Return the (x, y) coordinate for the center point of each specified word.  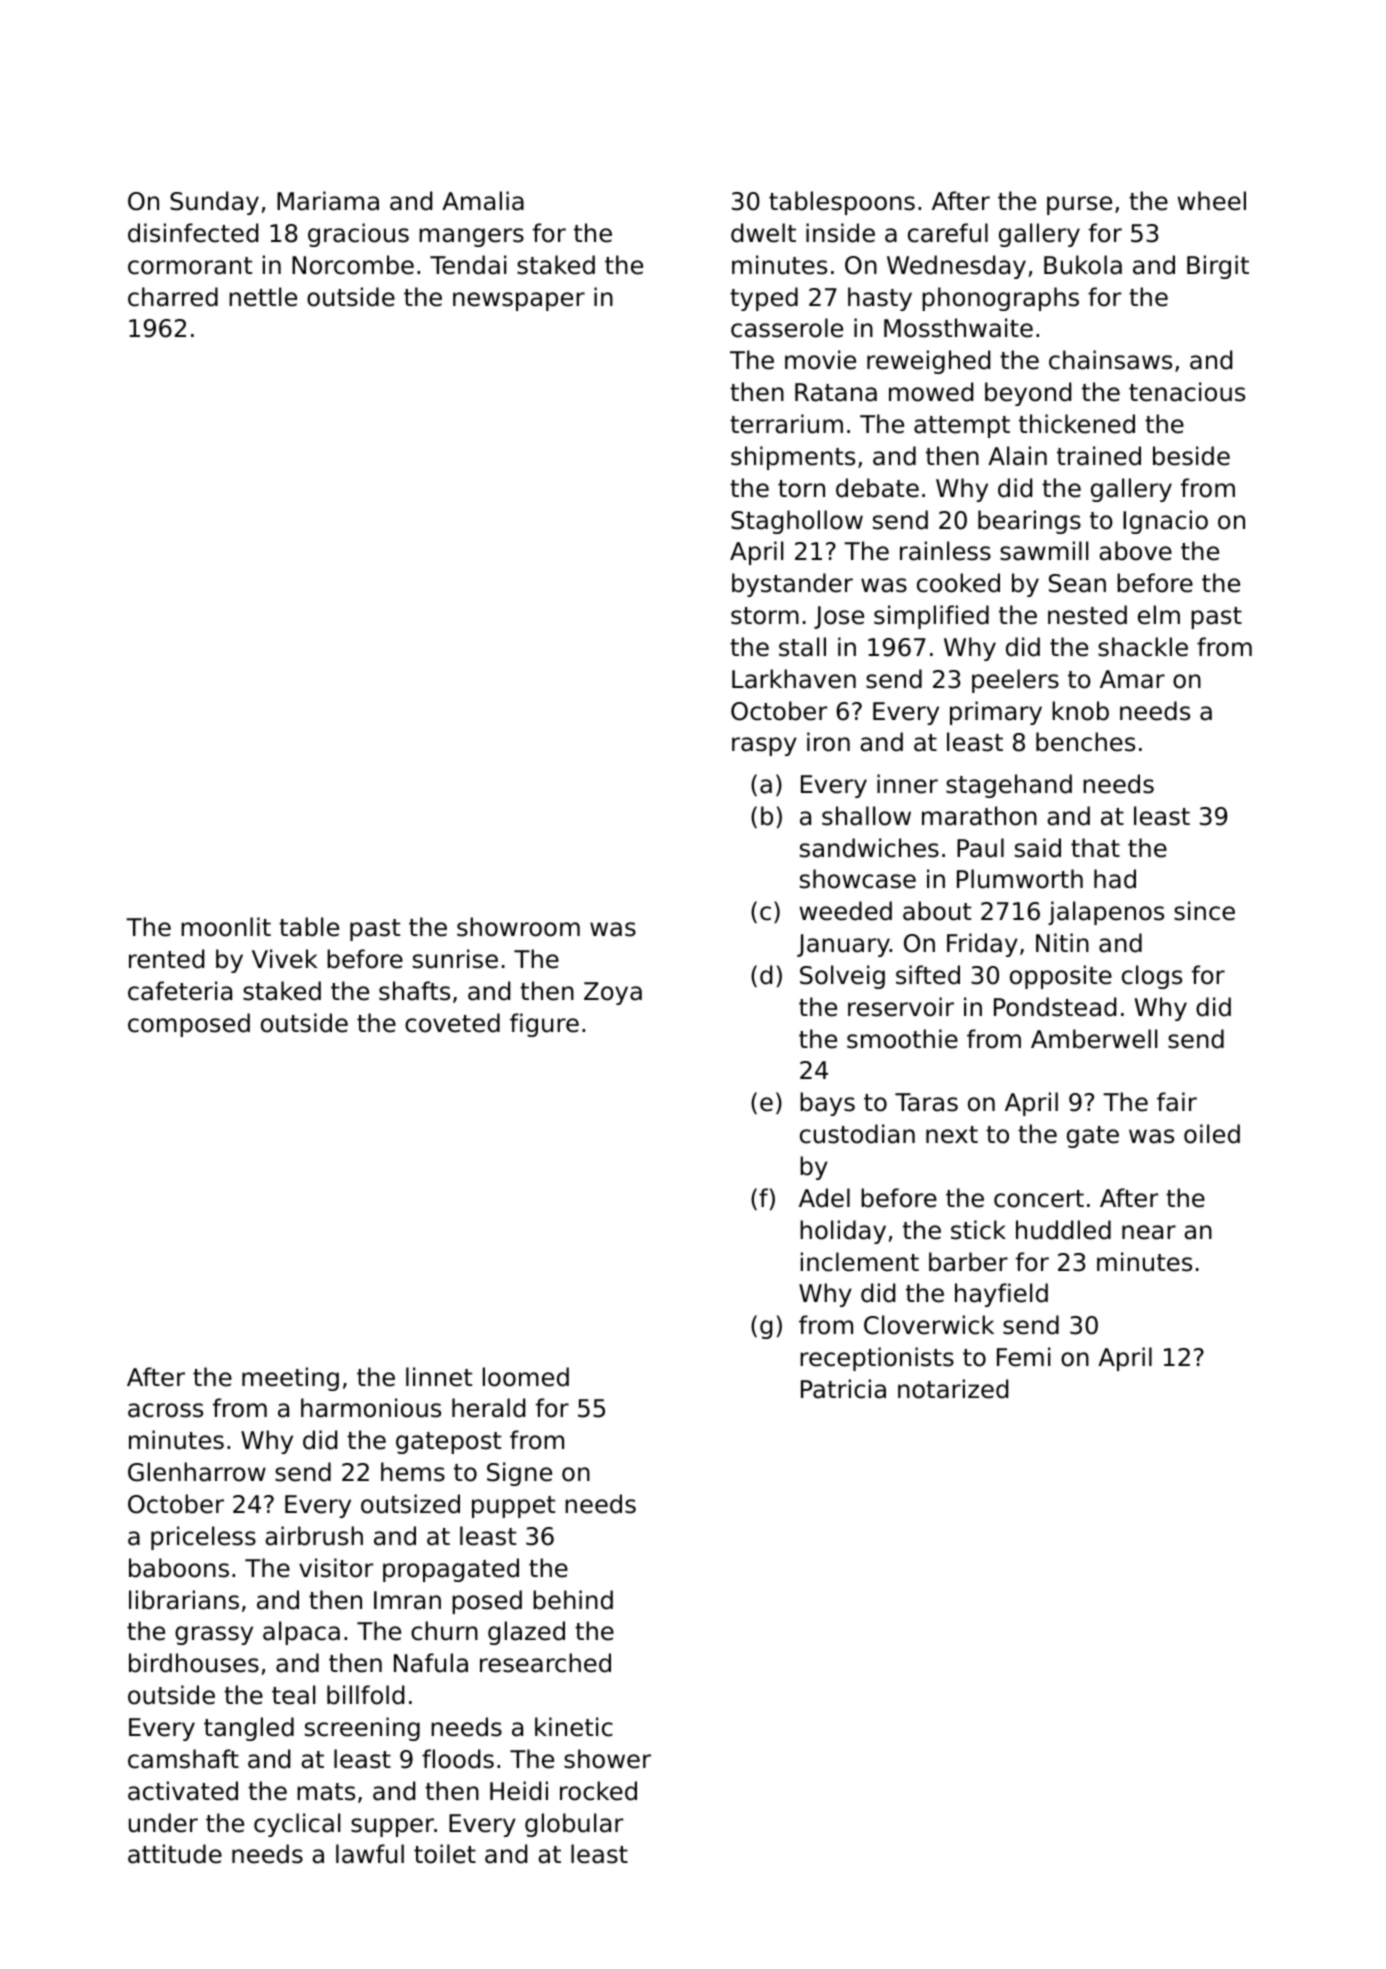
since (1204, 911)
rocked (598, 1791)
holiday (843, 1232)
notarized (953, 1389)
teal (293, 1695)
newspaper (519, 301)
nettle (263, 297)
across (165, 1410)
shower (607, 1759)
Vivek (285, 959)
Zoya (613, 993)
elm (1159, 615)
